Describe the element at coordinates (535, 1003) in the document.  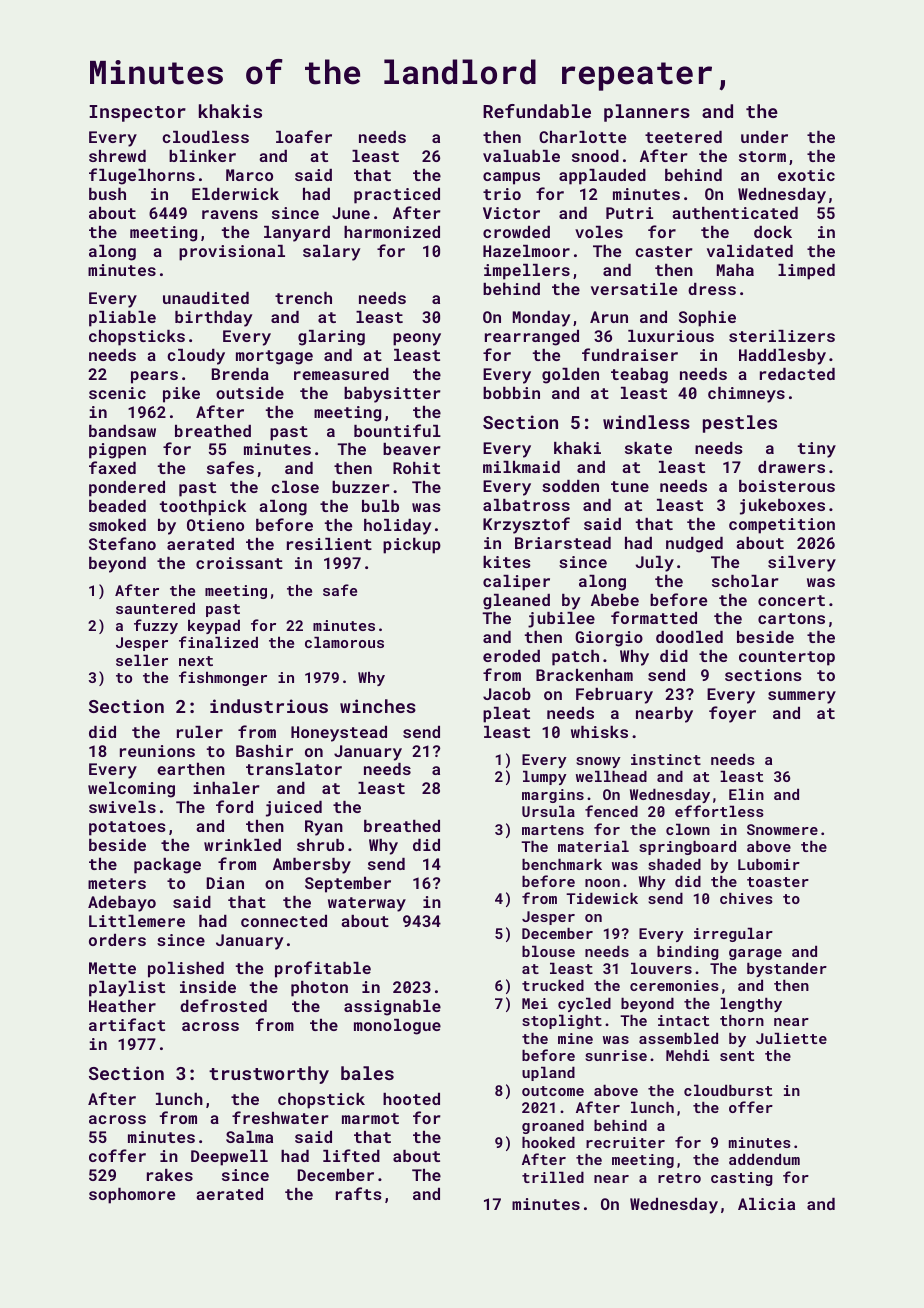
I see `Mei` at that location.
